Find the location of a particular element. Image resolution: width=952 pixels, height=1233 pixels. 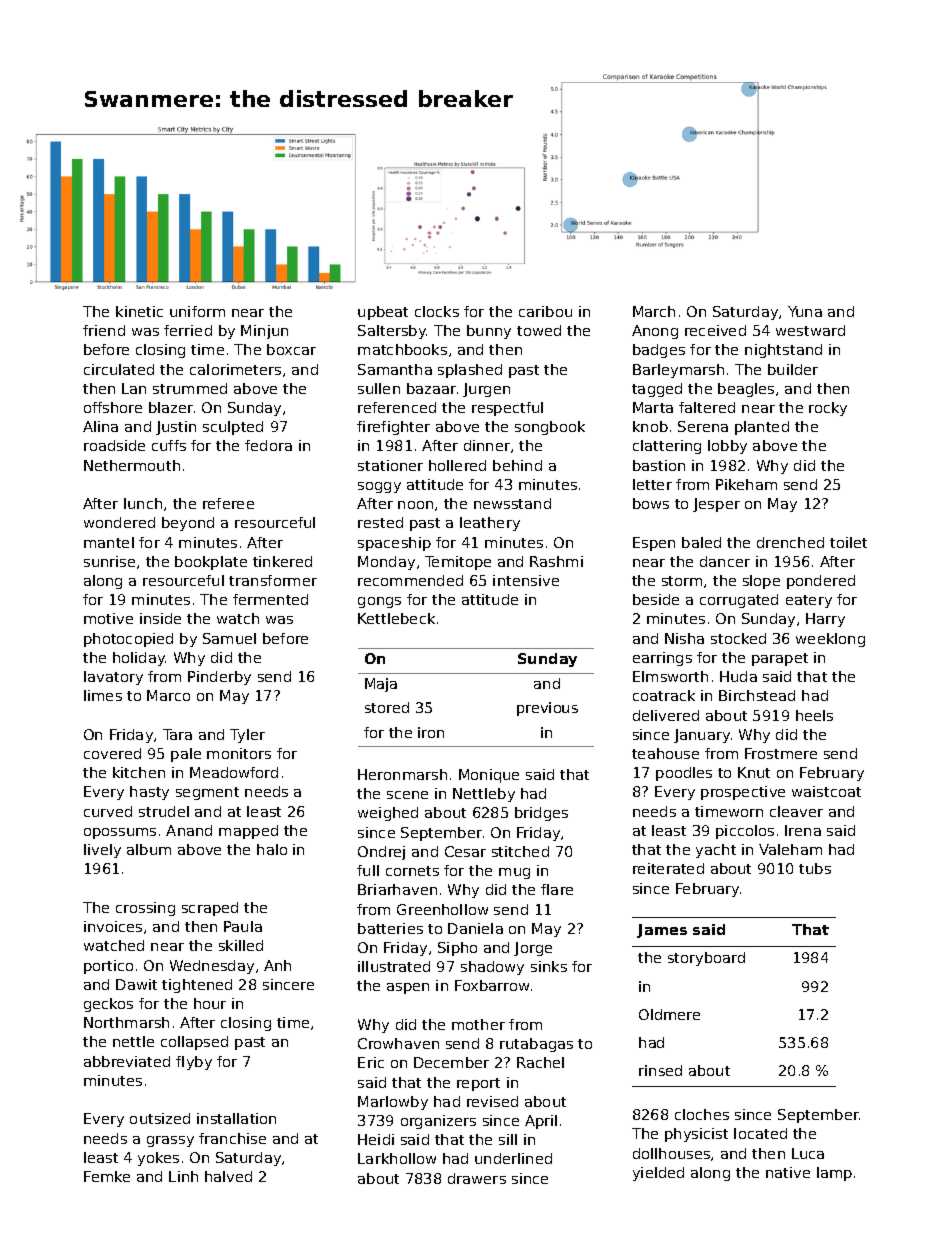

crossing is located at coordinates (145, 909).
